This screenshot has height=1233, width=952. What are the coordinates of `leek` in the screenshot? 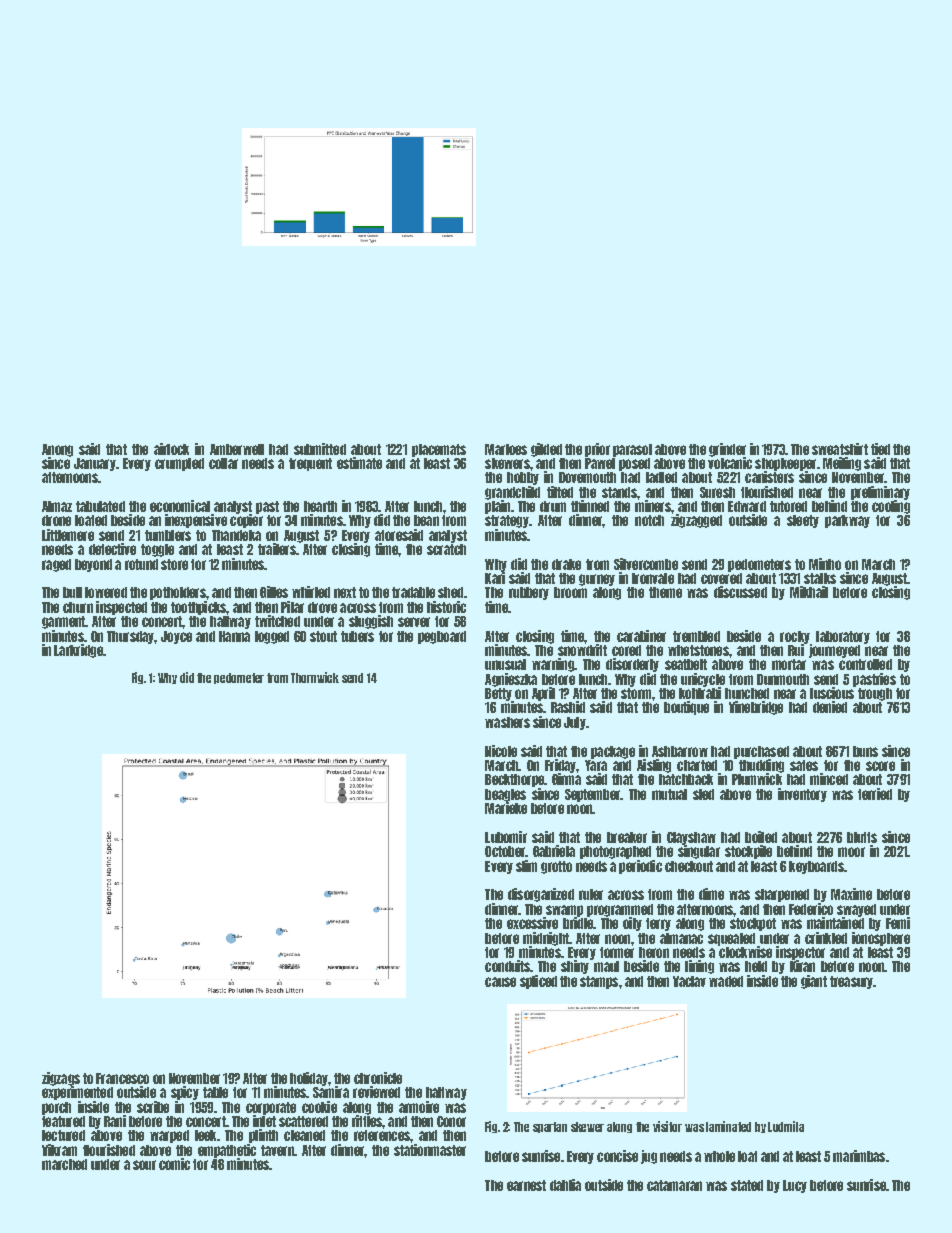 It's located at (205, 1135).
